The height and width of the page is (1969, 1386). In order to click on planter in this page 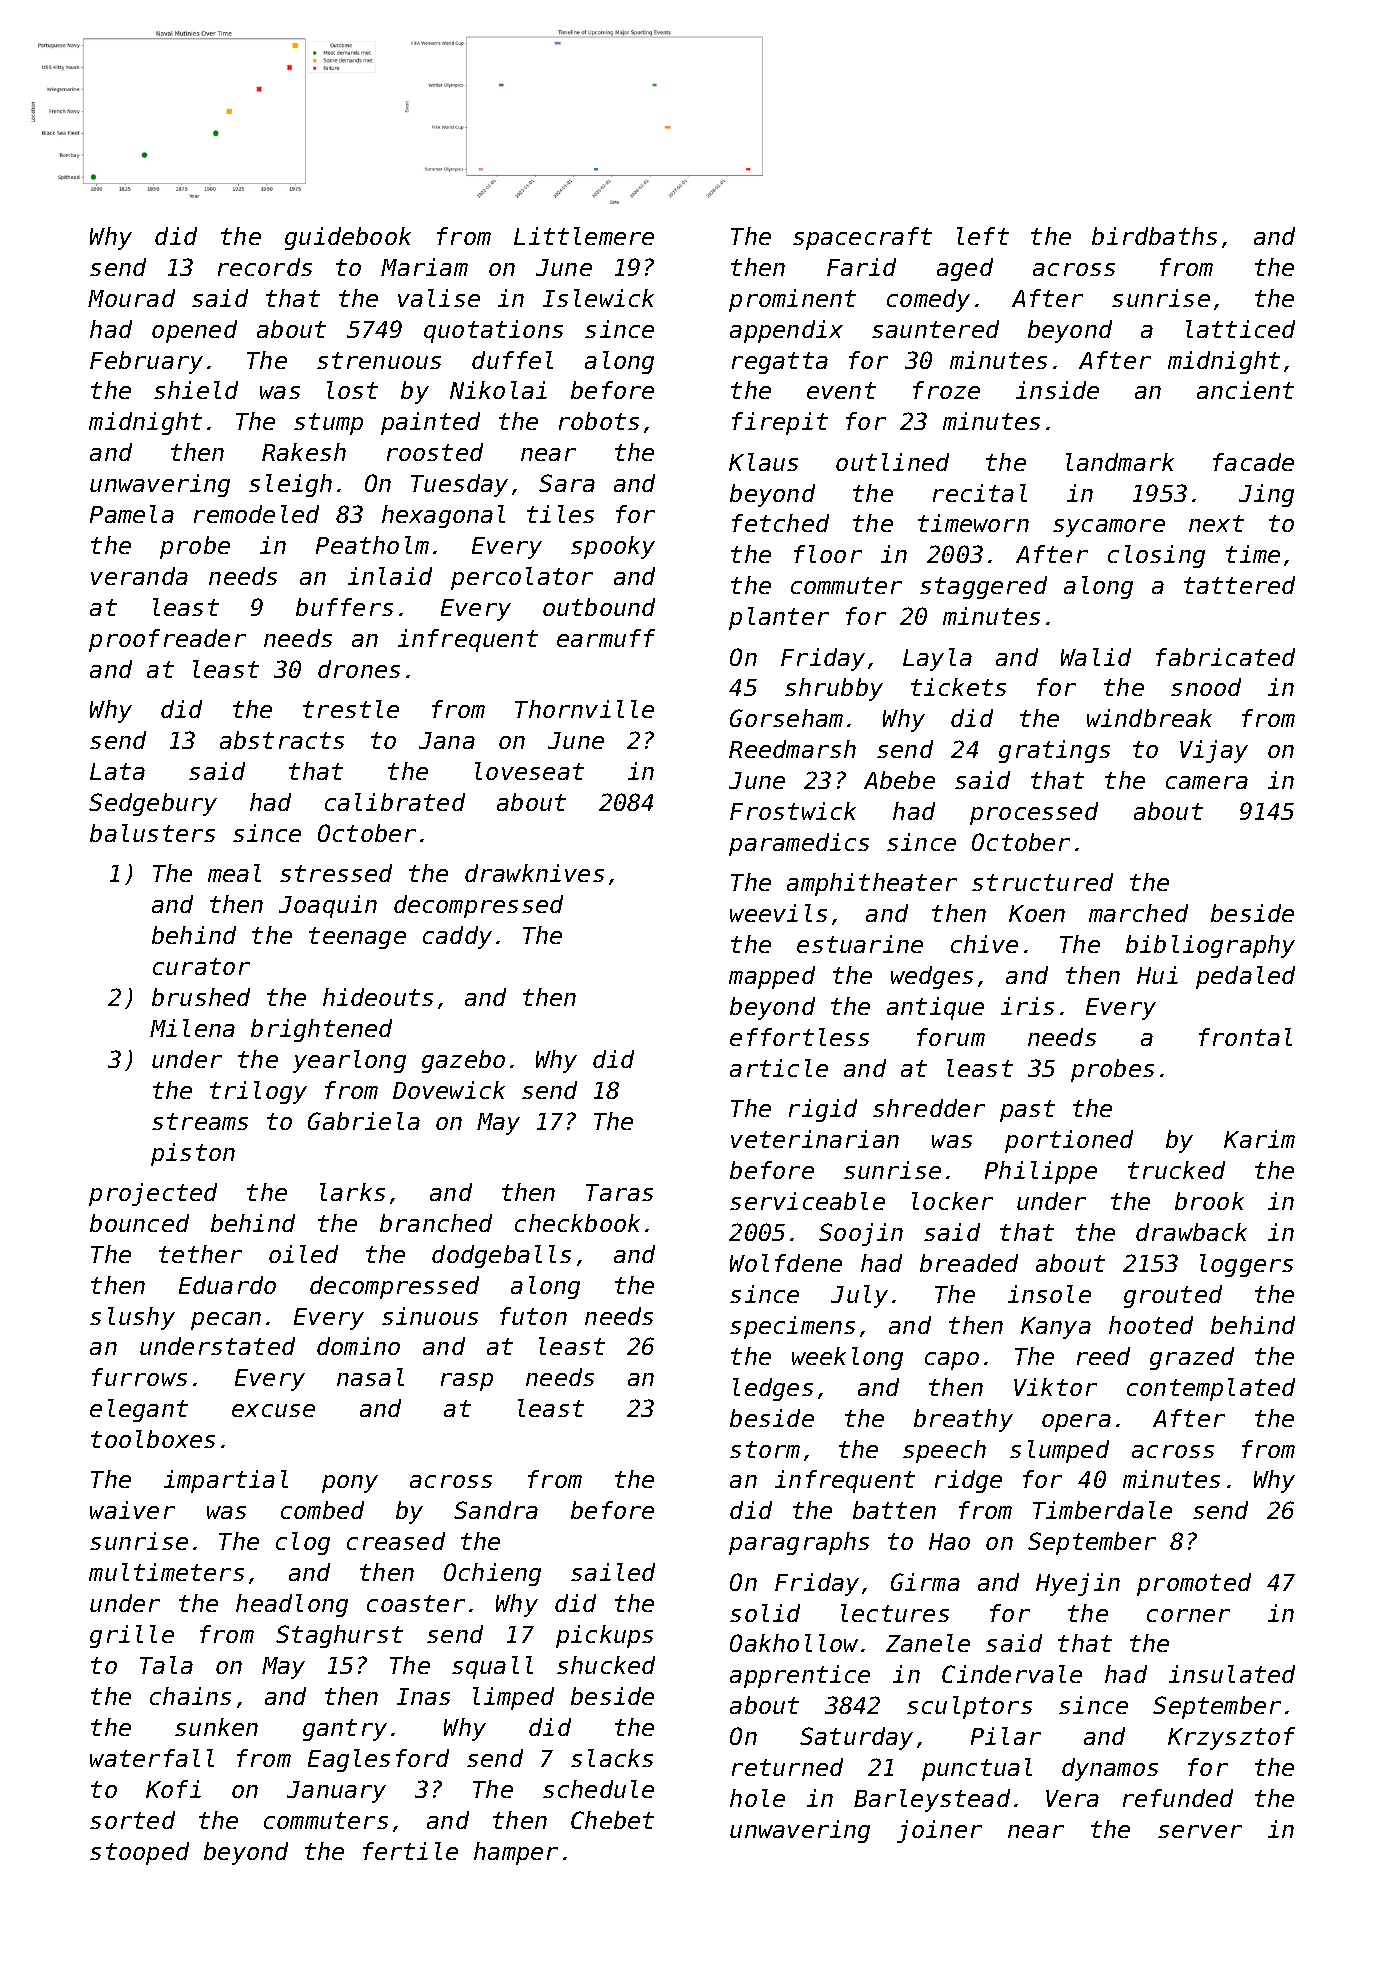, I will do `click(779, 618)`.
